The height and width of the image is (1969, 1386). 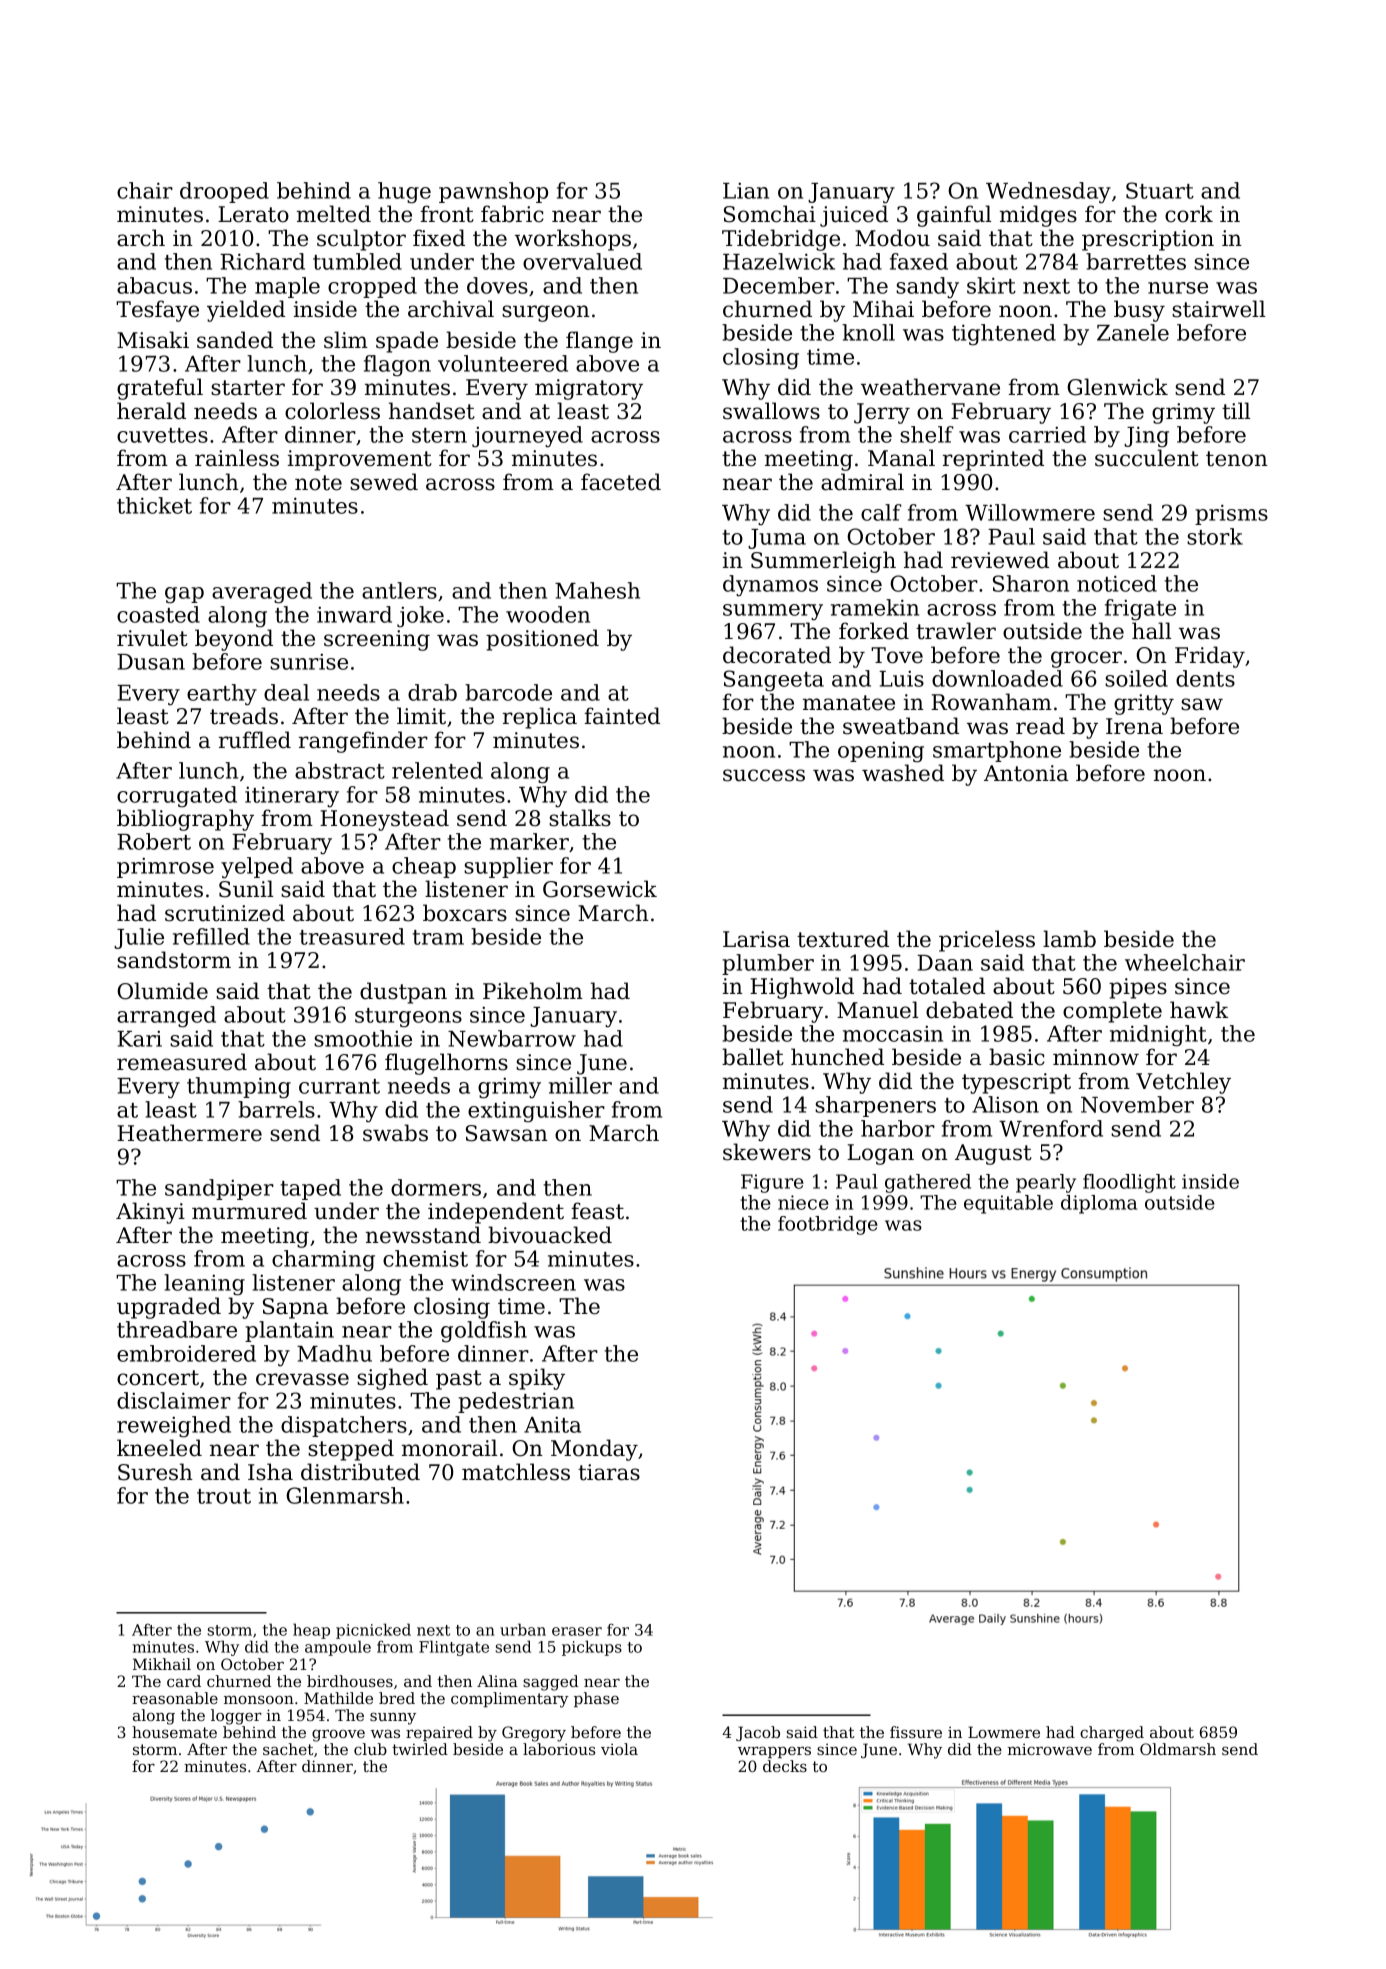 What do you see at coordinates (862, 482) in the image?
I see `admiral` at bounding box center [862, 482].
